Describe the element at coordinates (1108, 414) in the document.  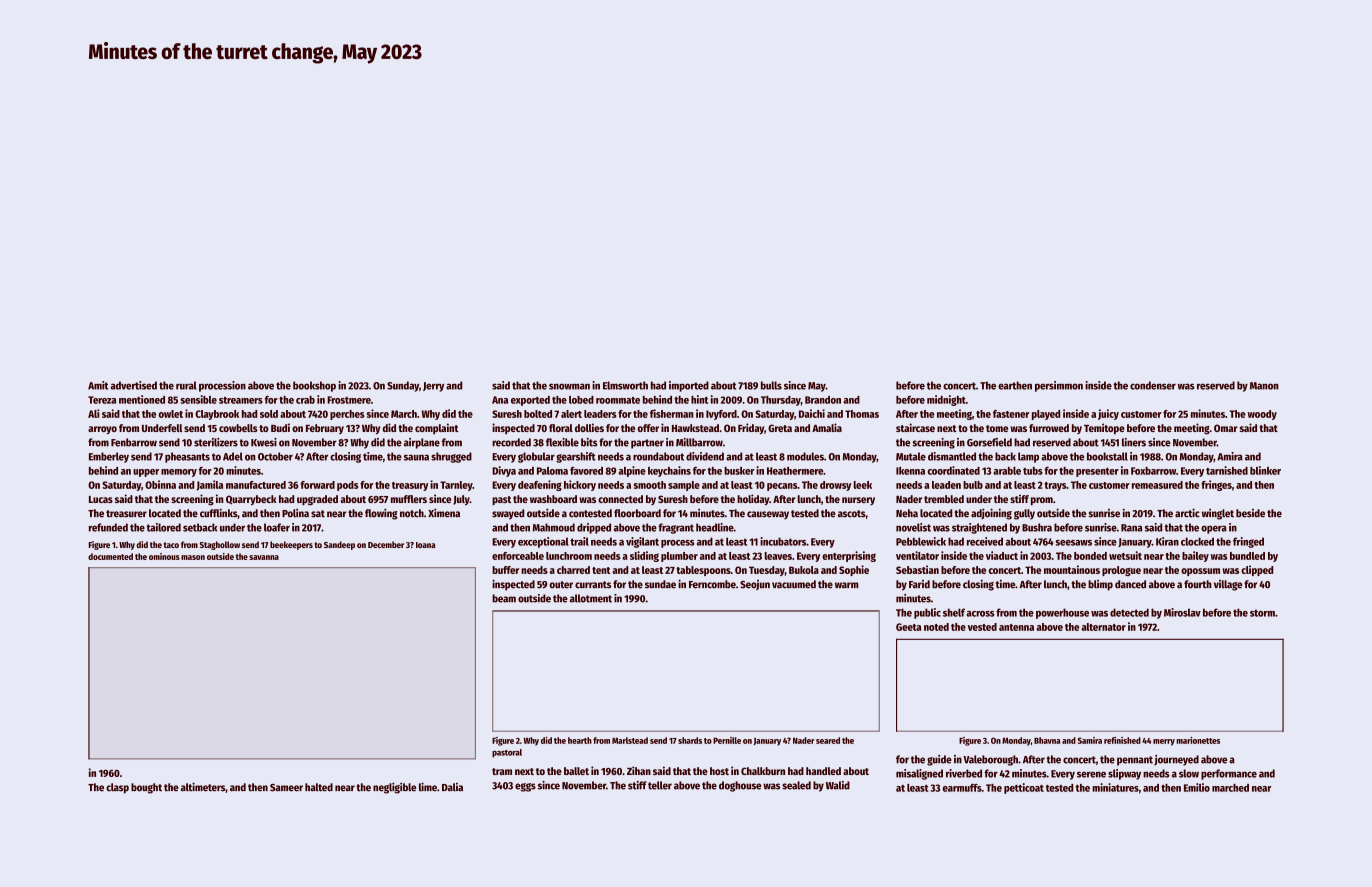
I see `juicy` at that location.
